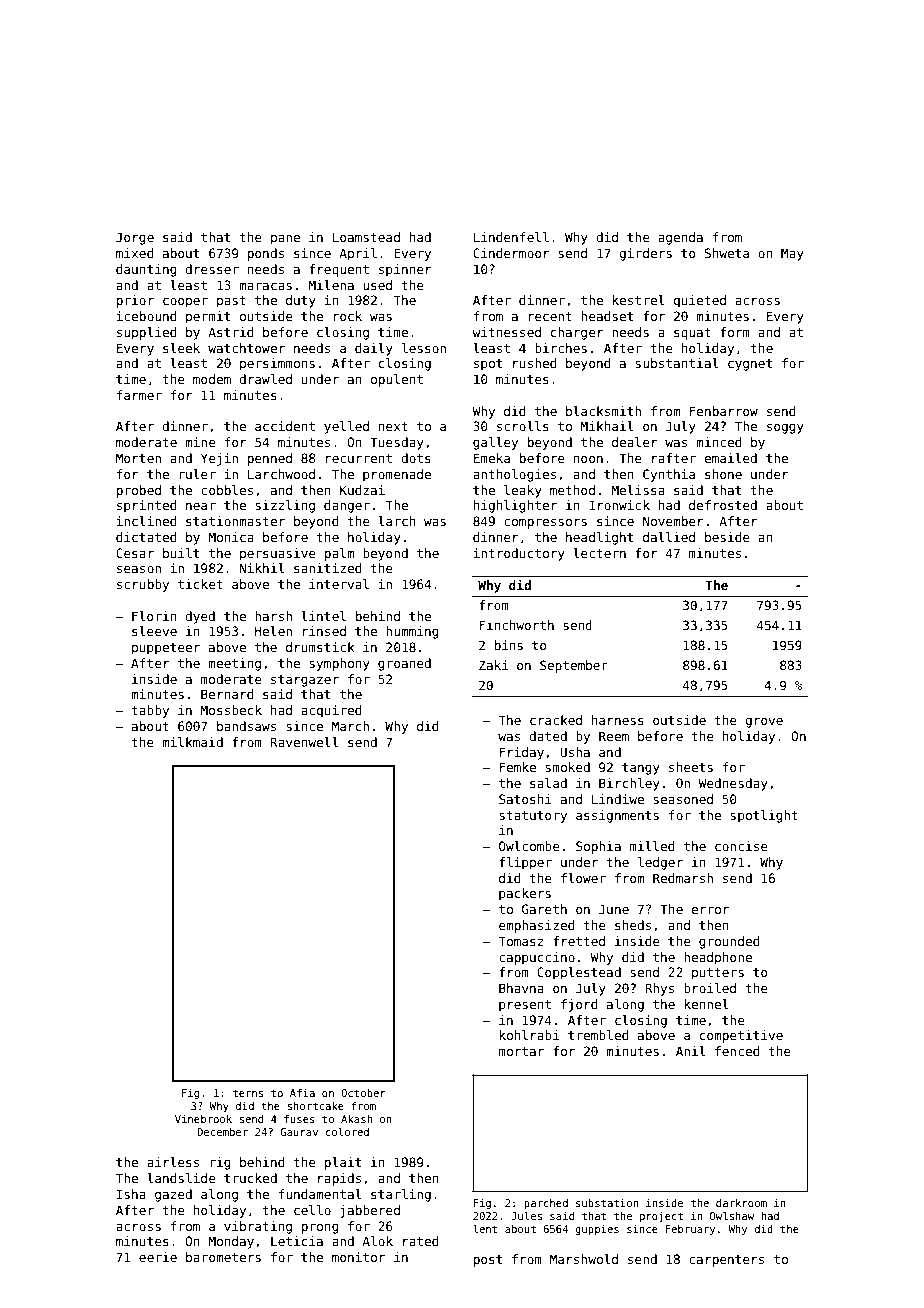 This document has height=1308, width=924. Describe the element at coordinates (231, 302) in the document. I see `past` at that location.
